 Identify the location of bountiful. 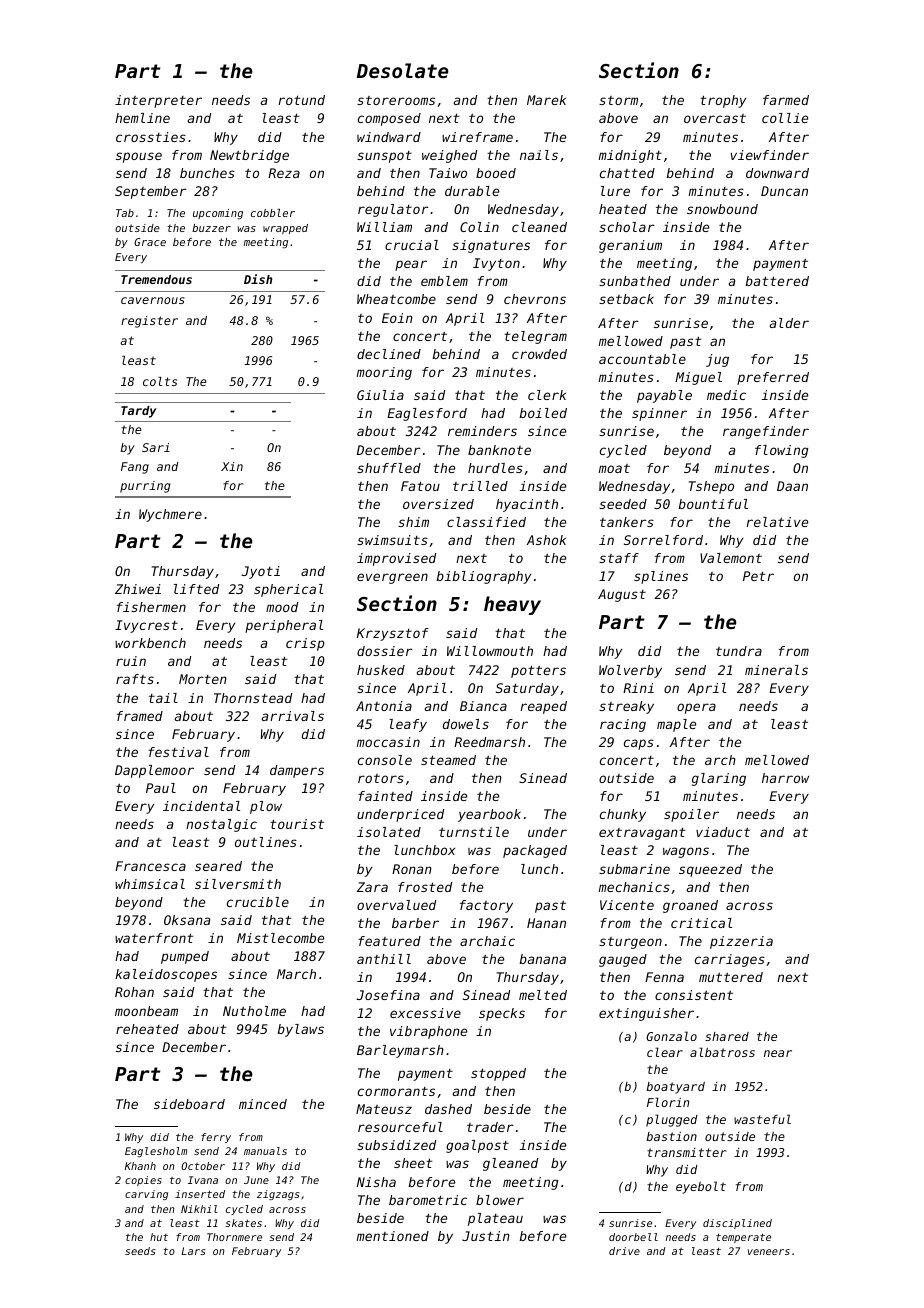
(713, 504).
